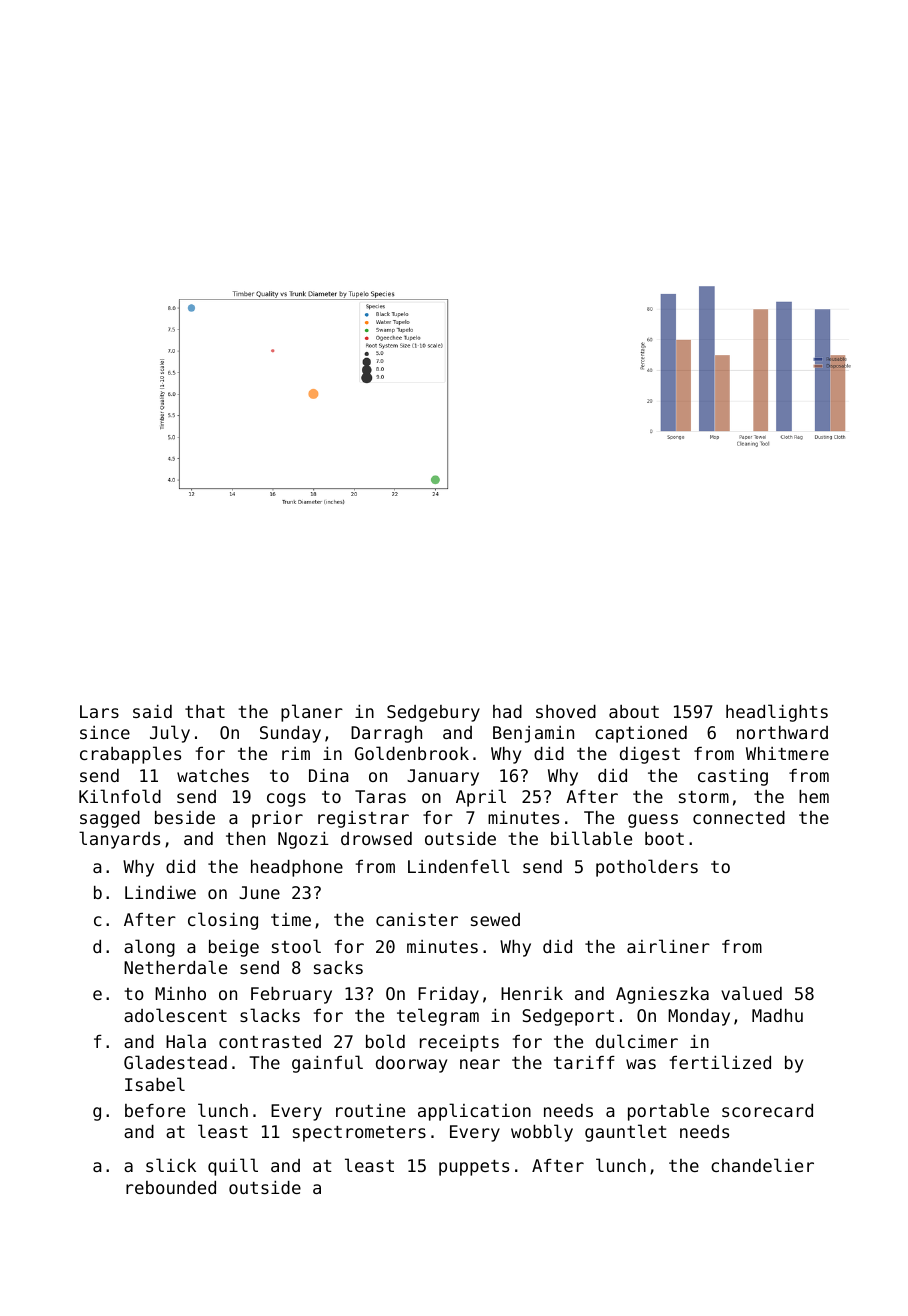  What do you see at coordinates (155, 1084) in the screenshot?
I see `Isabel` at bounding box center [155, 1084].
